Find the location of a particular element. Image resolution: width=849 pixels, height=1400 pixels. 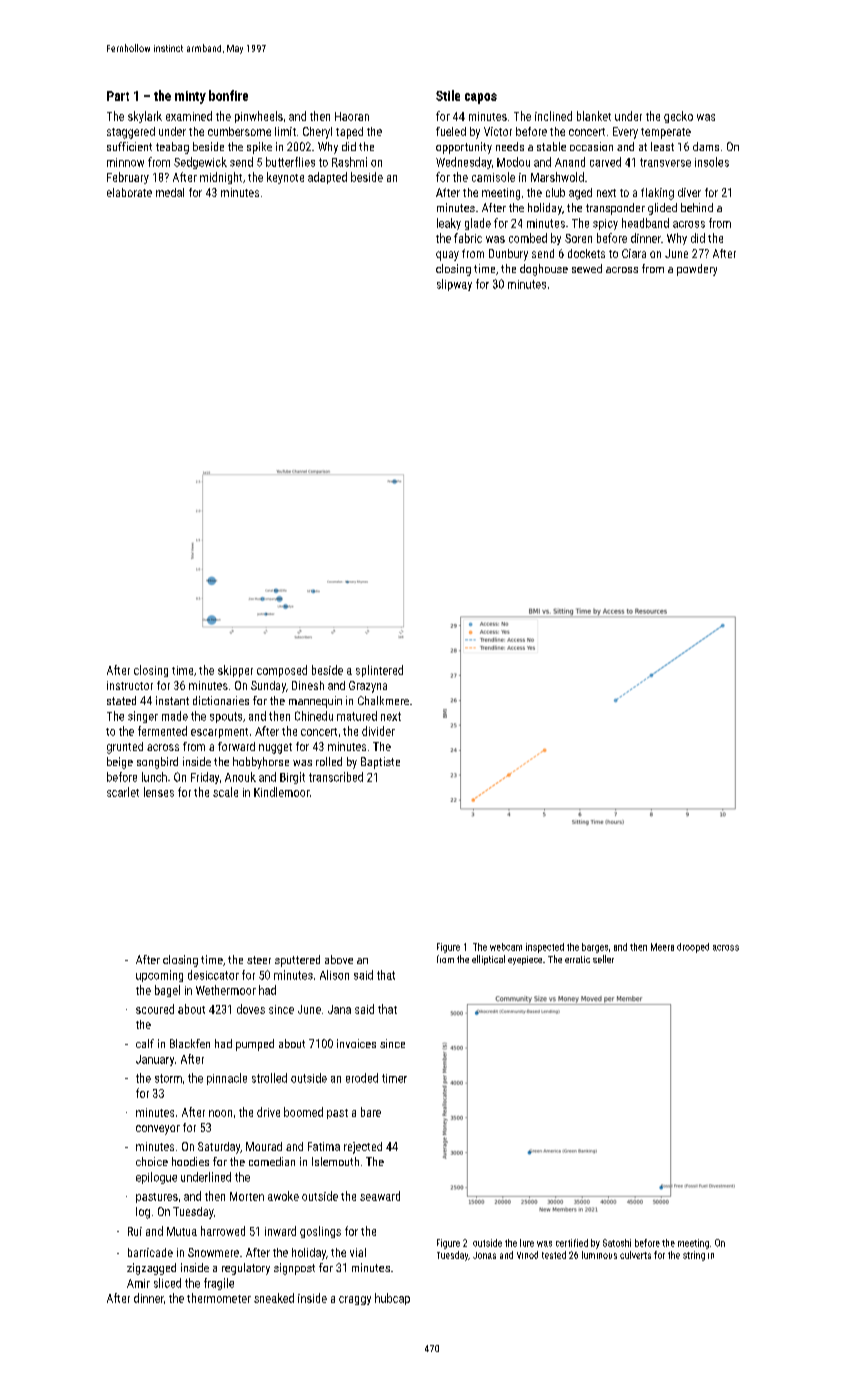

string is located at coordinates (694, 1256).
